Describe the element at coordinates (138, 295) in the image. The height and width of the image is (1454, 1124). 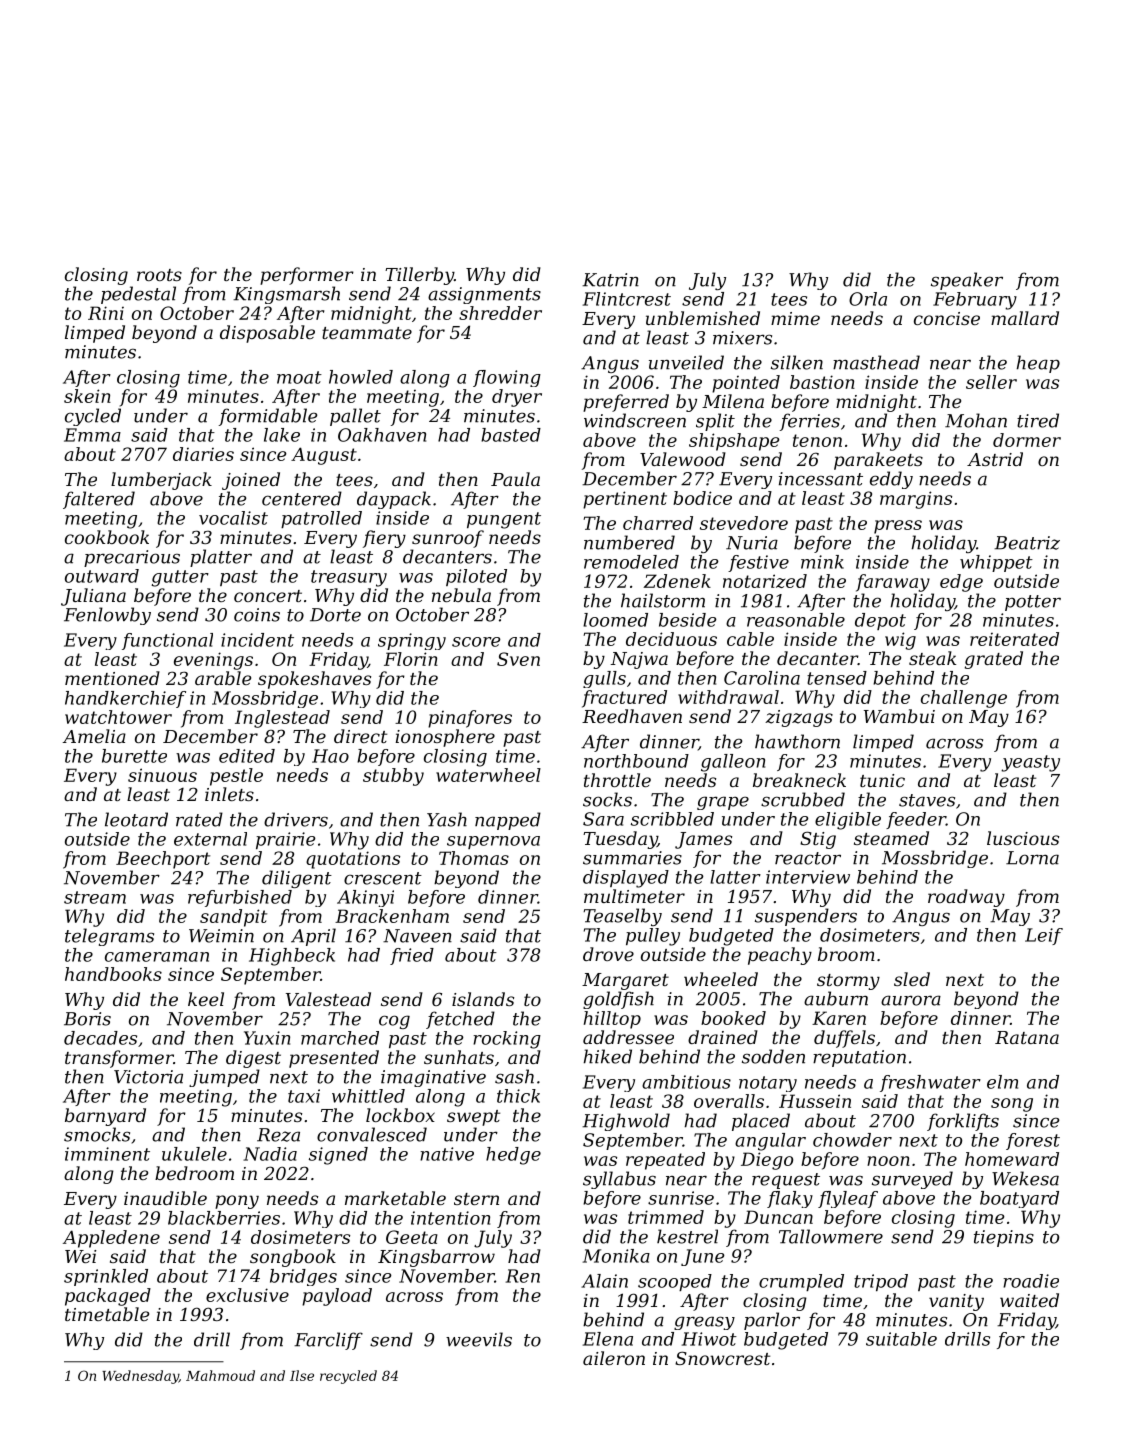
I see `pedestal` at that location.
